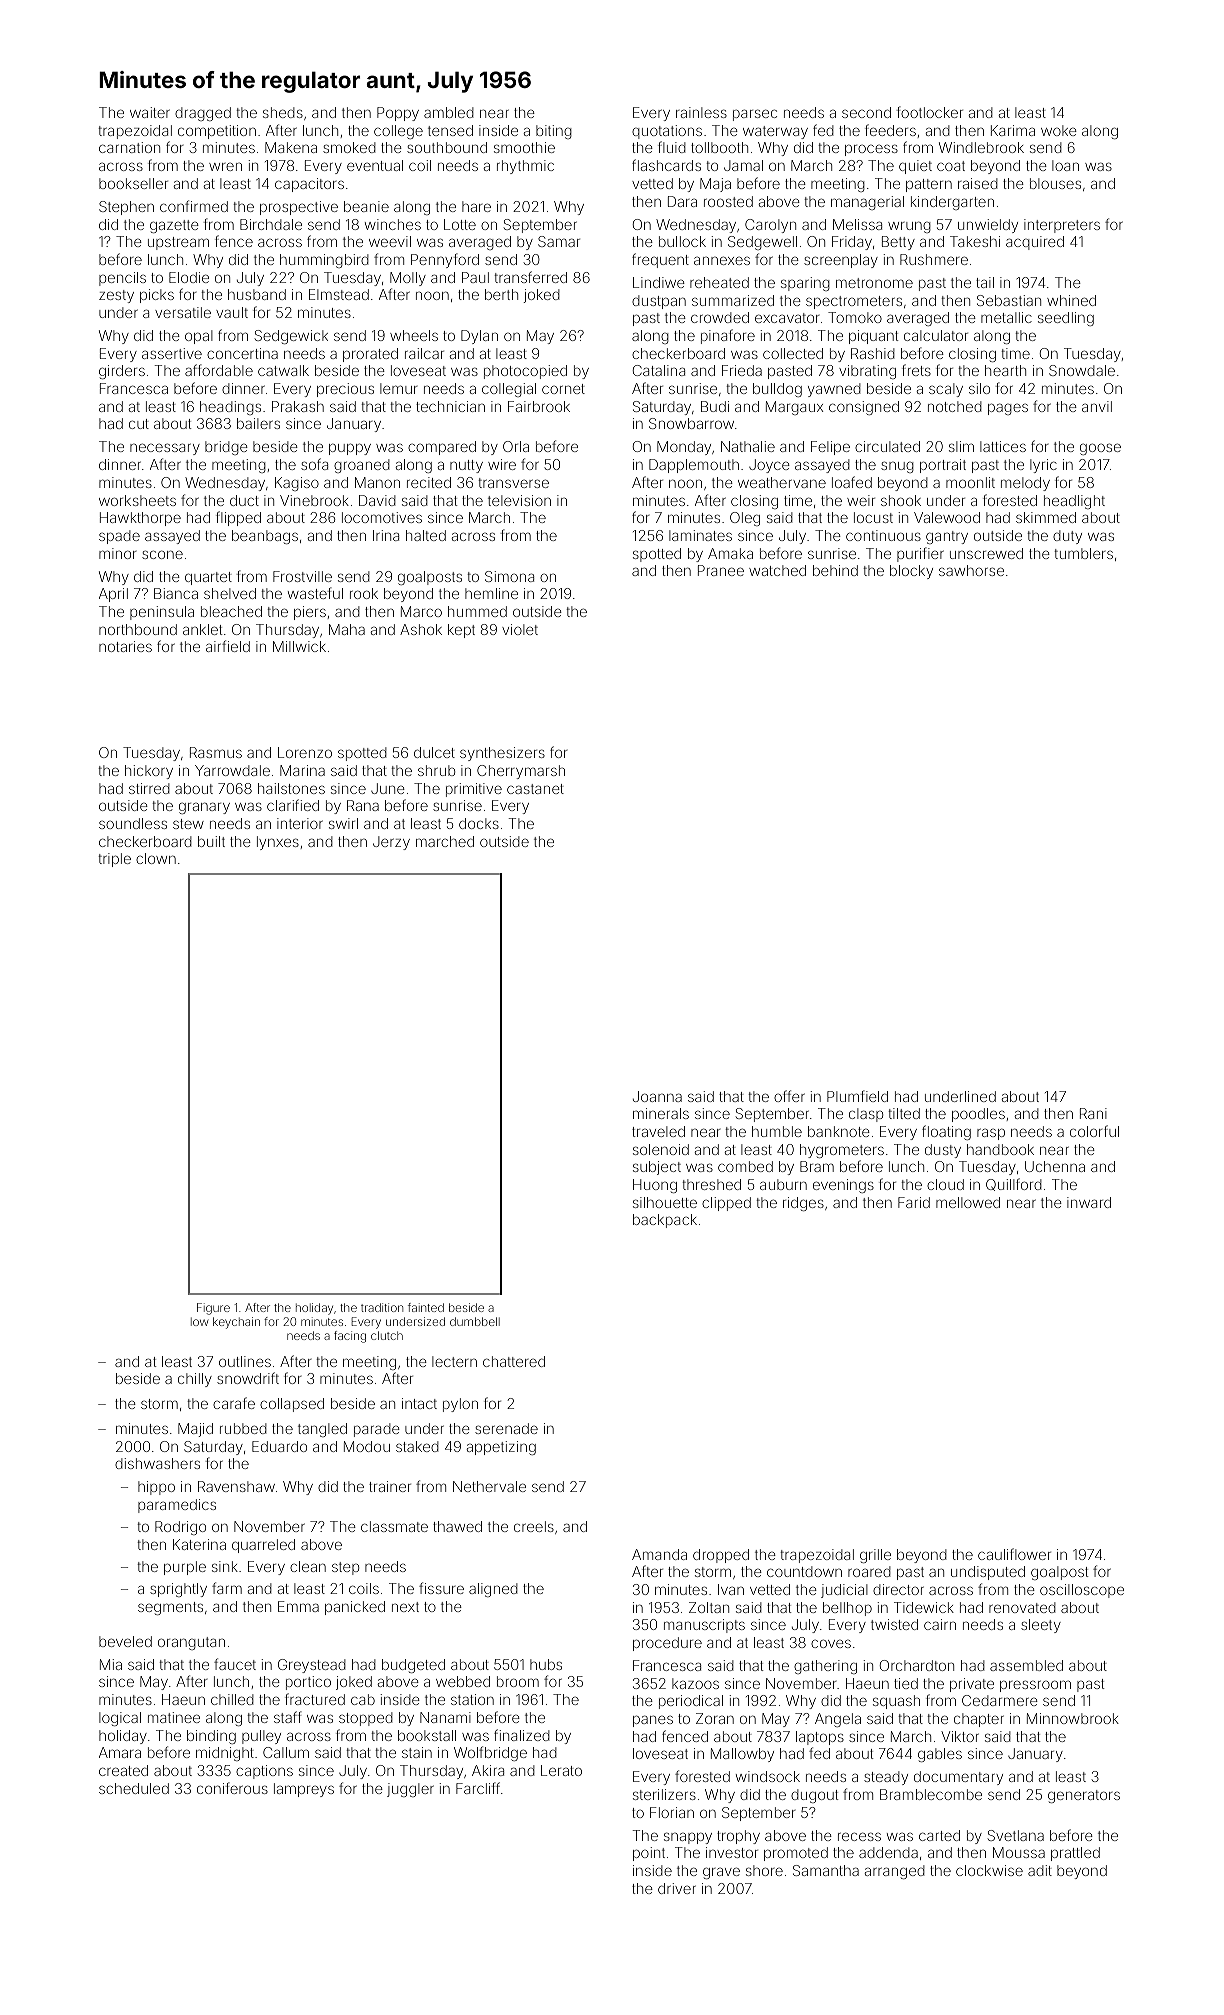  What do you see at coordinates (1093, 1113) in the screenshot?
I see `Rani` at bounding box center [1093, 1113].
